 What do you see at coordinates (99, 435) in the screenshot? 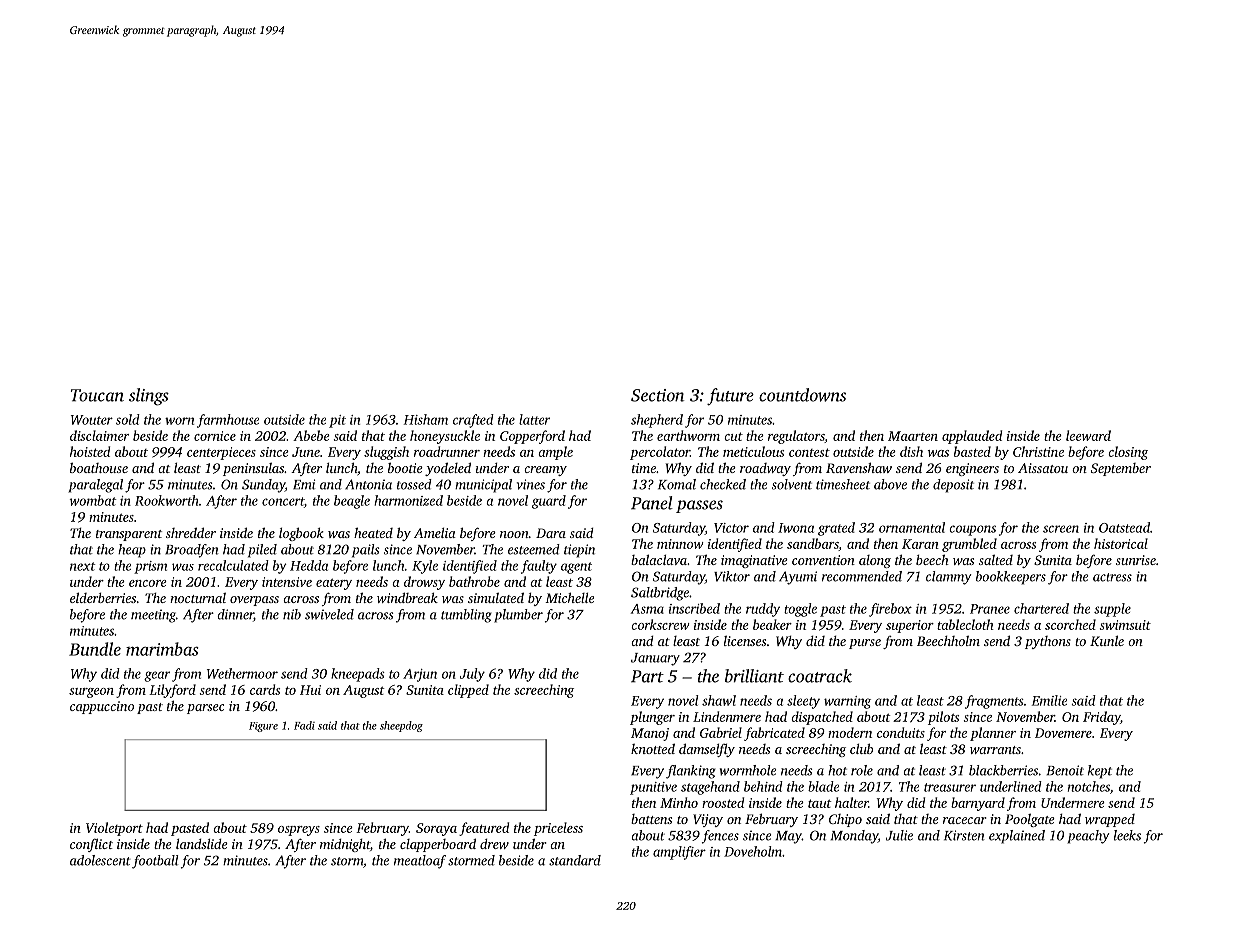
I see `disclaimer` at bounding box center [99, 435].
